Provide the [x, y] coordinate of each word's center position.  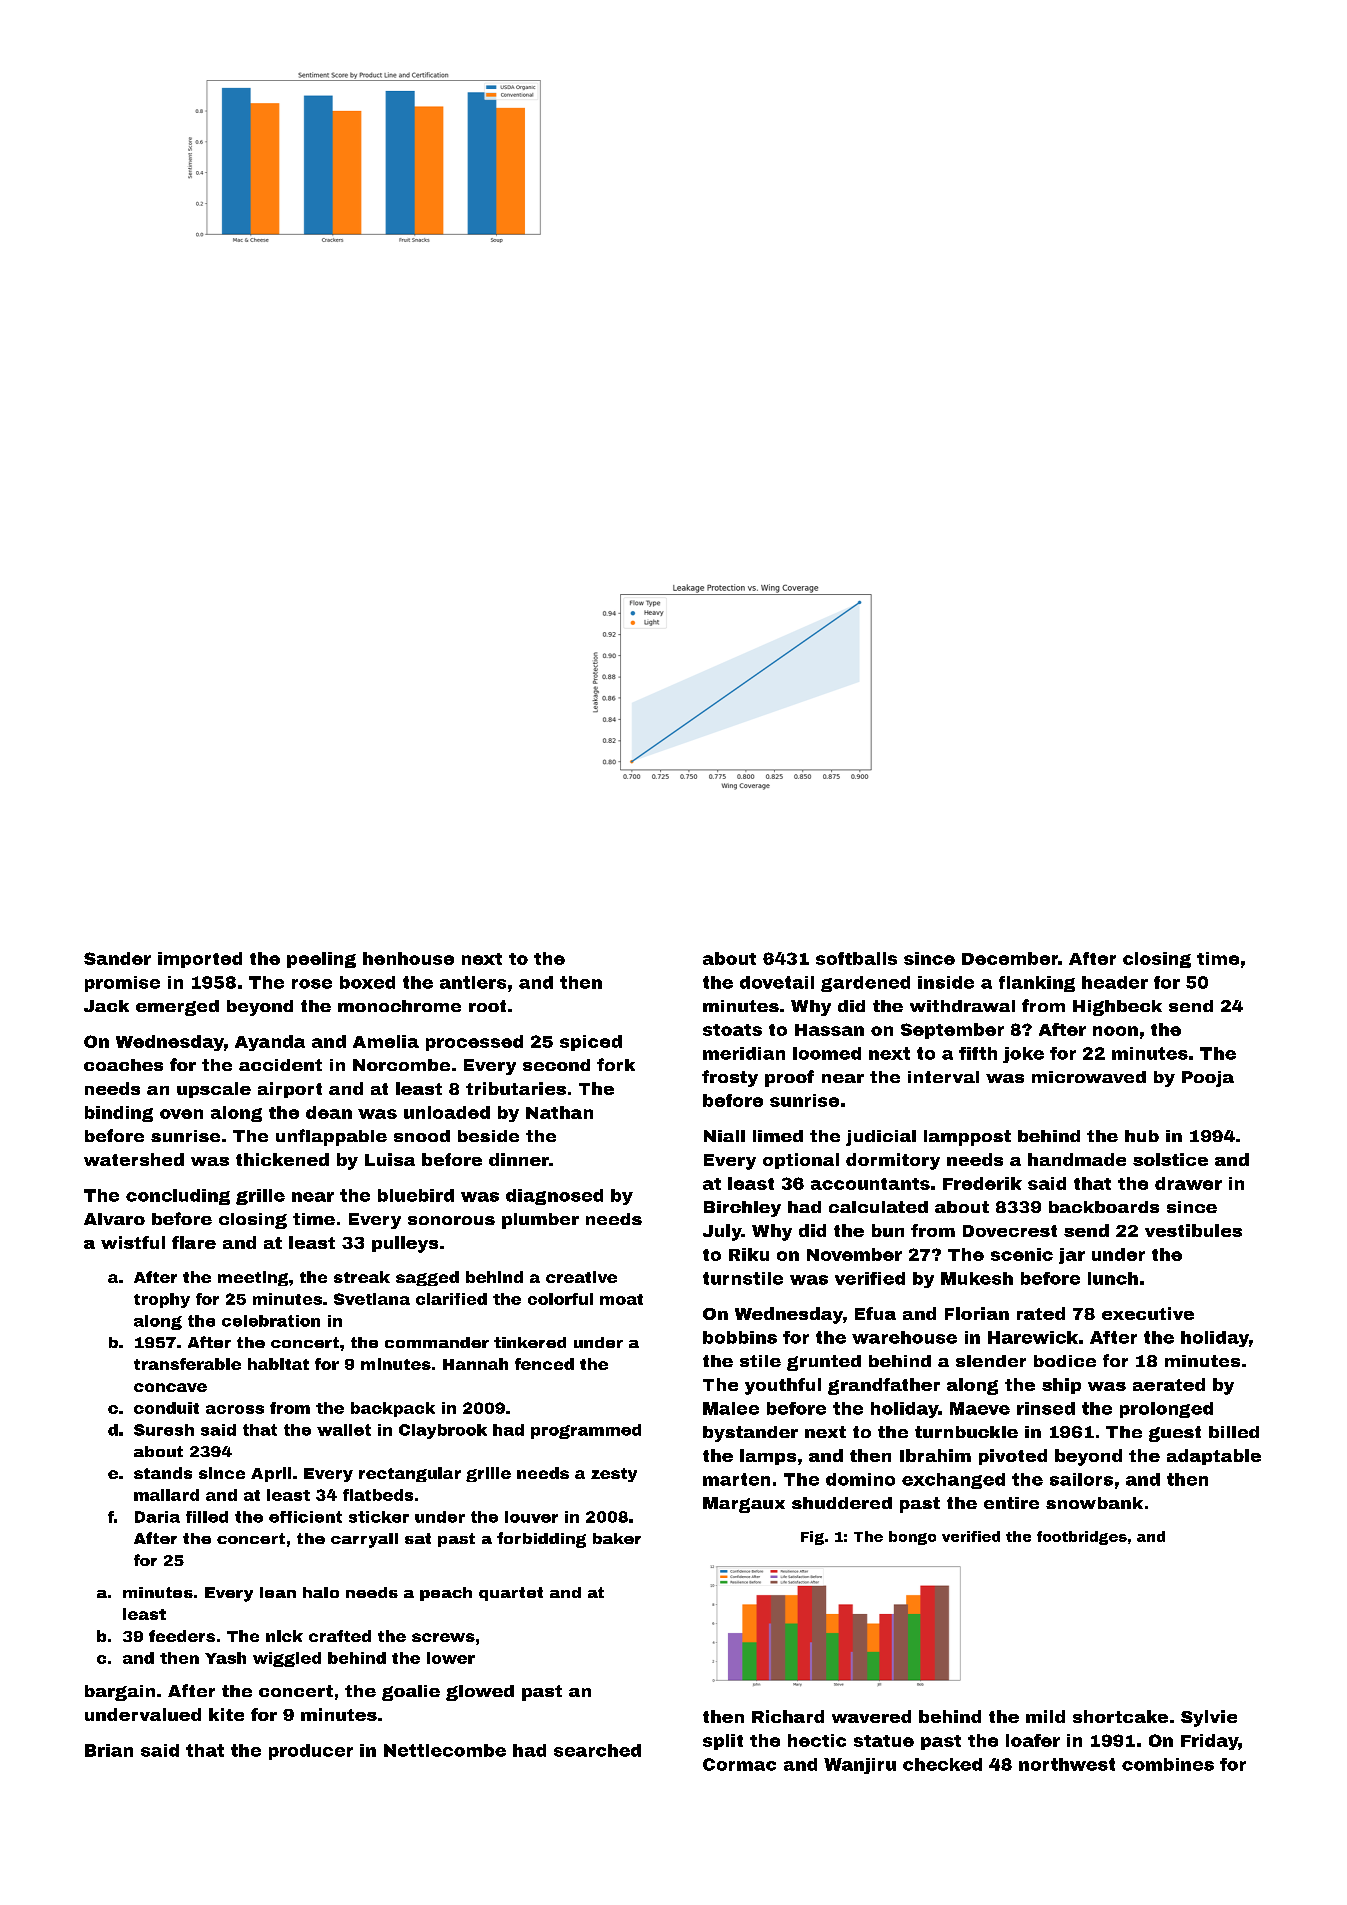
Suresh [164, 1430]
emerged [177, 1008]
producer [311, 1752]
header [1115, 982]
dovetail [777, 982]
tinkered [530, 1342]
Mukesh [977, 1278]
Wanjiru [860, 1766]
